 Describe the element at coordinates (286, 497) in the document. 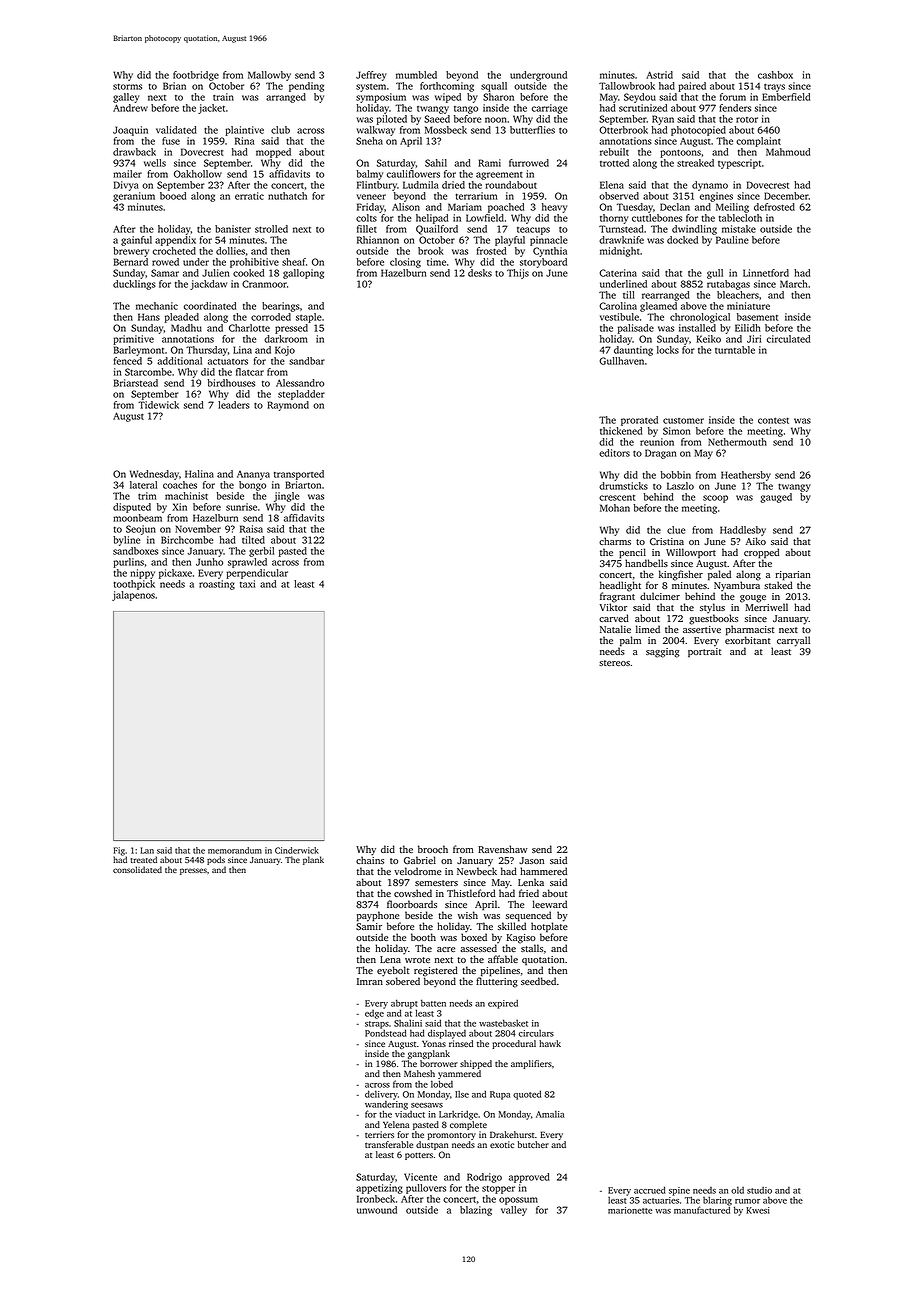

I see `jingle` at that location.
